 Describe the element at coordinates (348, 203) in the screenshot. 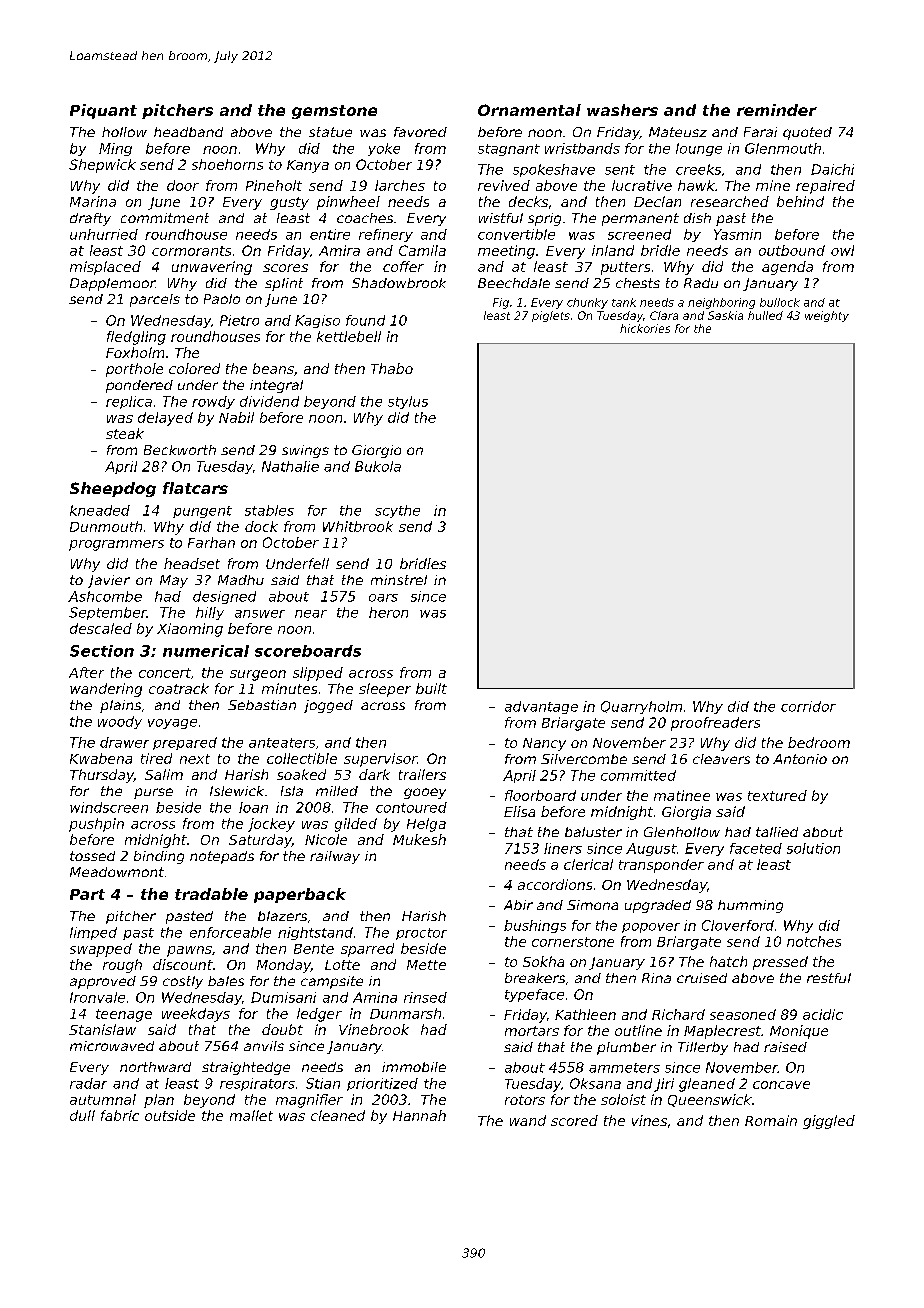

I see `pinwheel` at that location.
